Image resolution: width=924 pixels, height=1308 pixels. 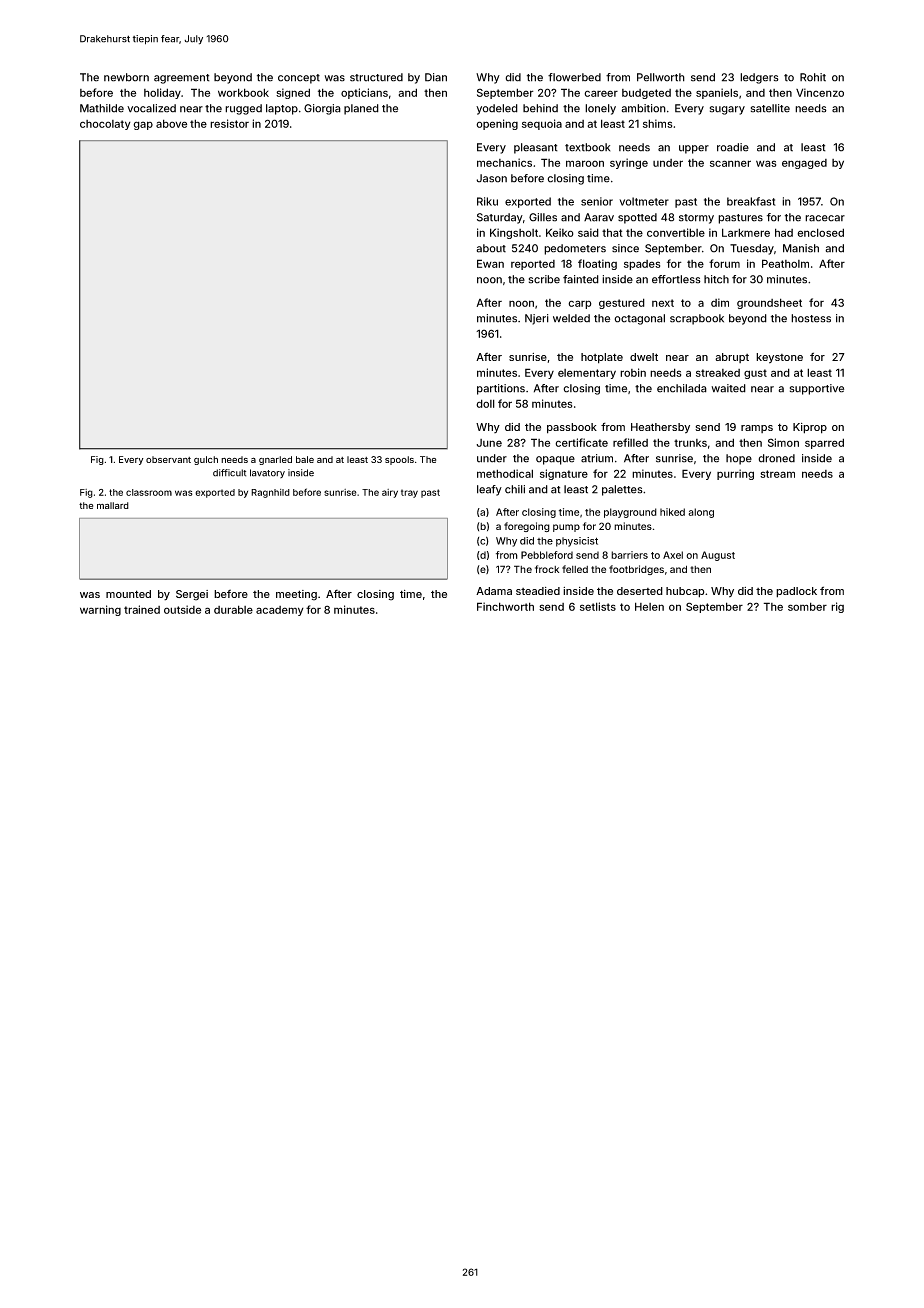 I want to click on about, so click(x=491, y=248).
